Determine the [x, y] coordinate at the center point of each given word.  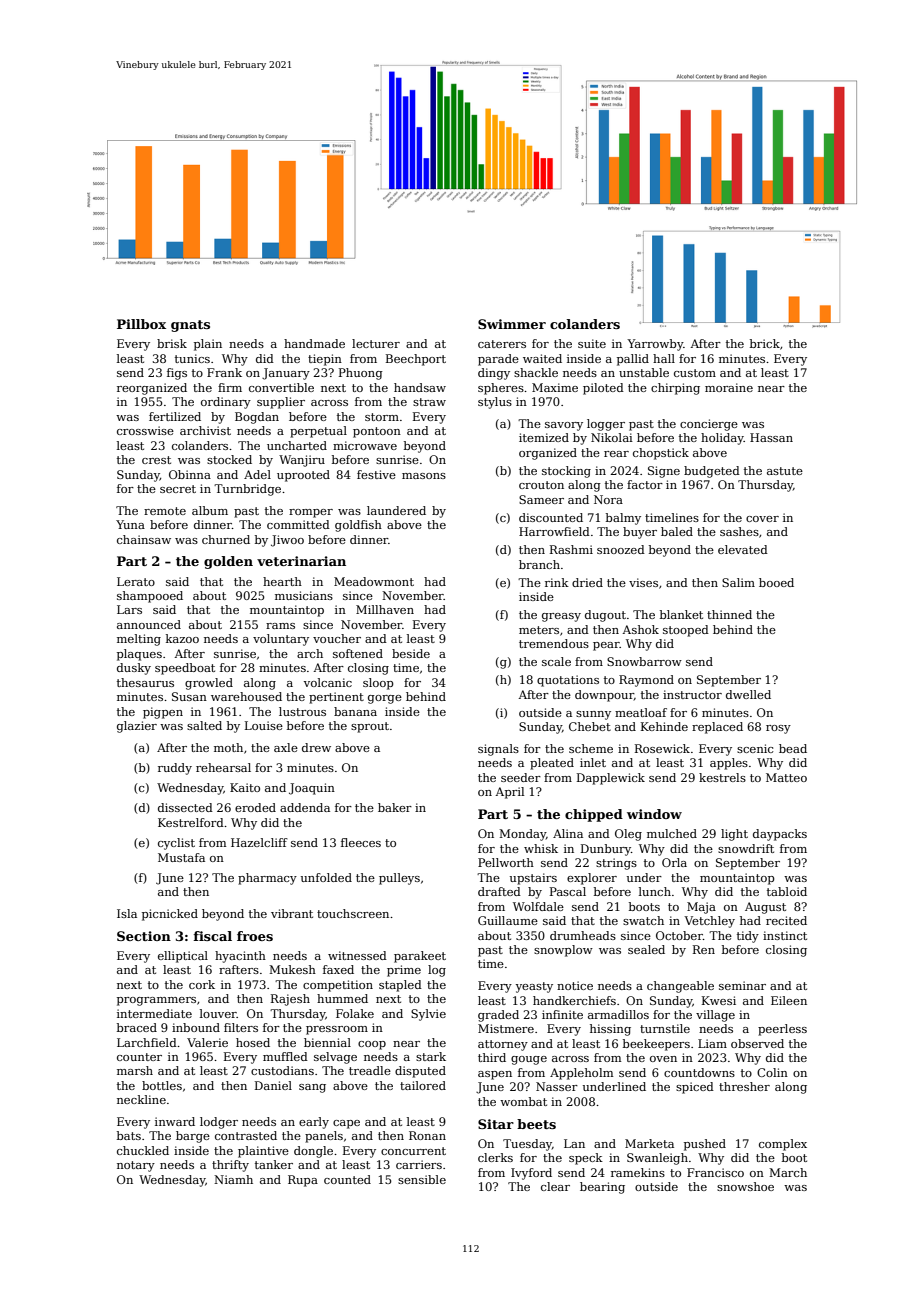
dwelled [748, 694]
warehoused [246, 696]
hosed [253, 1042]
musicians [304, 595]
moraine [729, 387]
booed [776, 582]
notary [136, 1166]
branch [539, 564]
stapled [400, 986]
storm [382, 417]
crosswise [145, 430]
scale [556, 661]
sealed [646, 949]
